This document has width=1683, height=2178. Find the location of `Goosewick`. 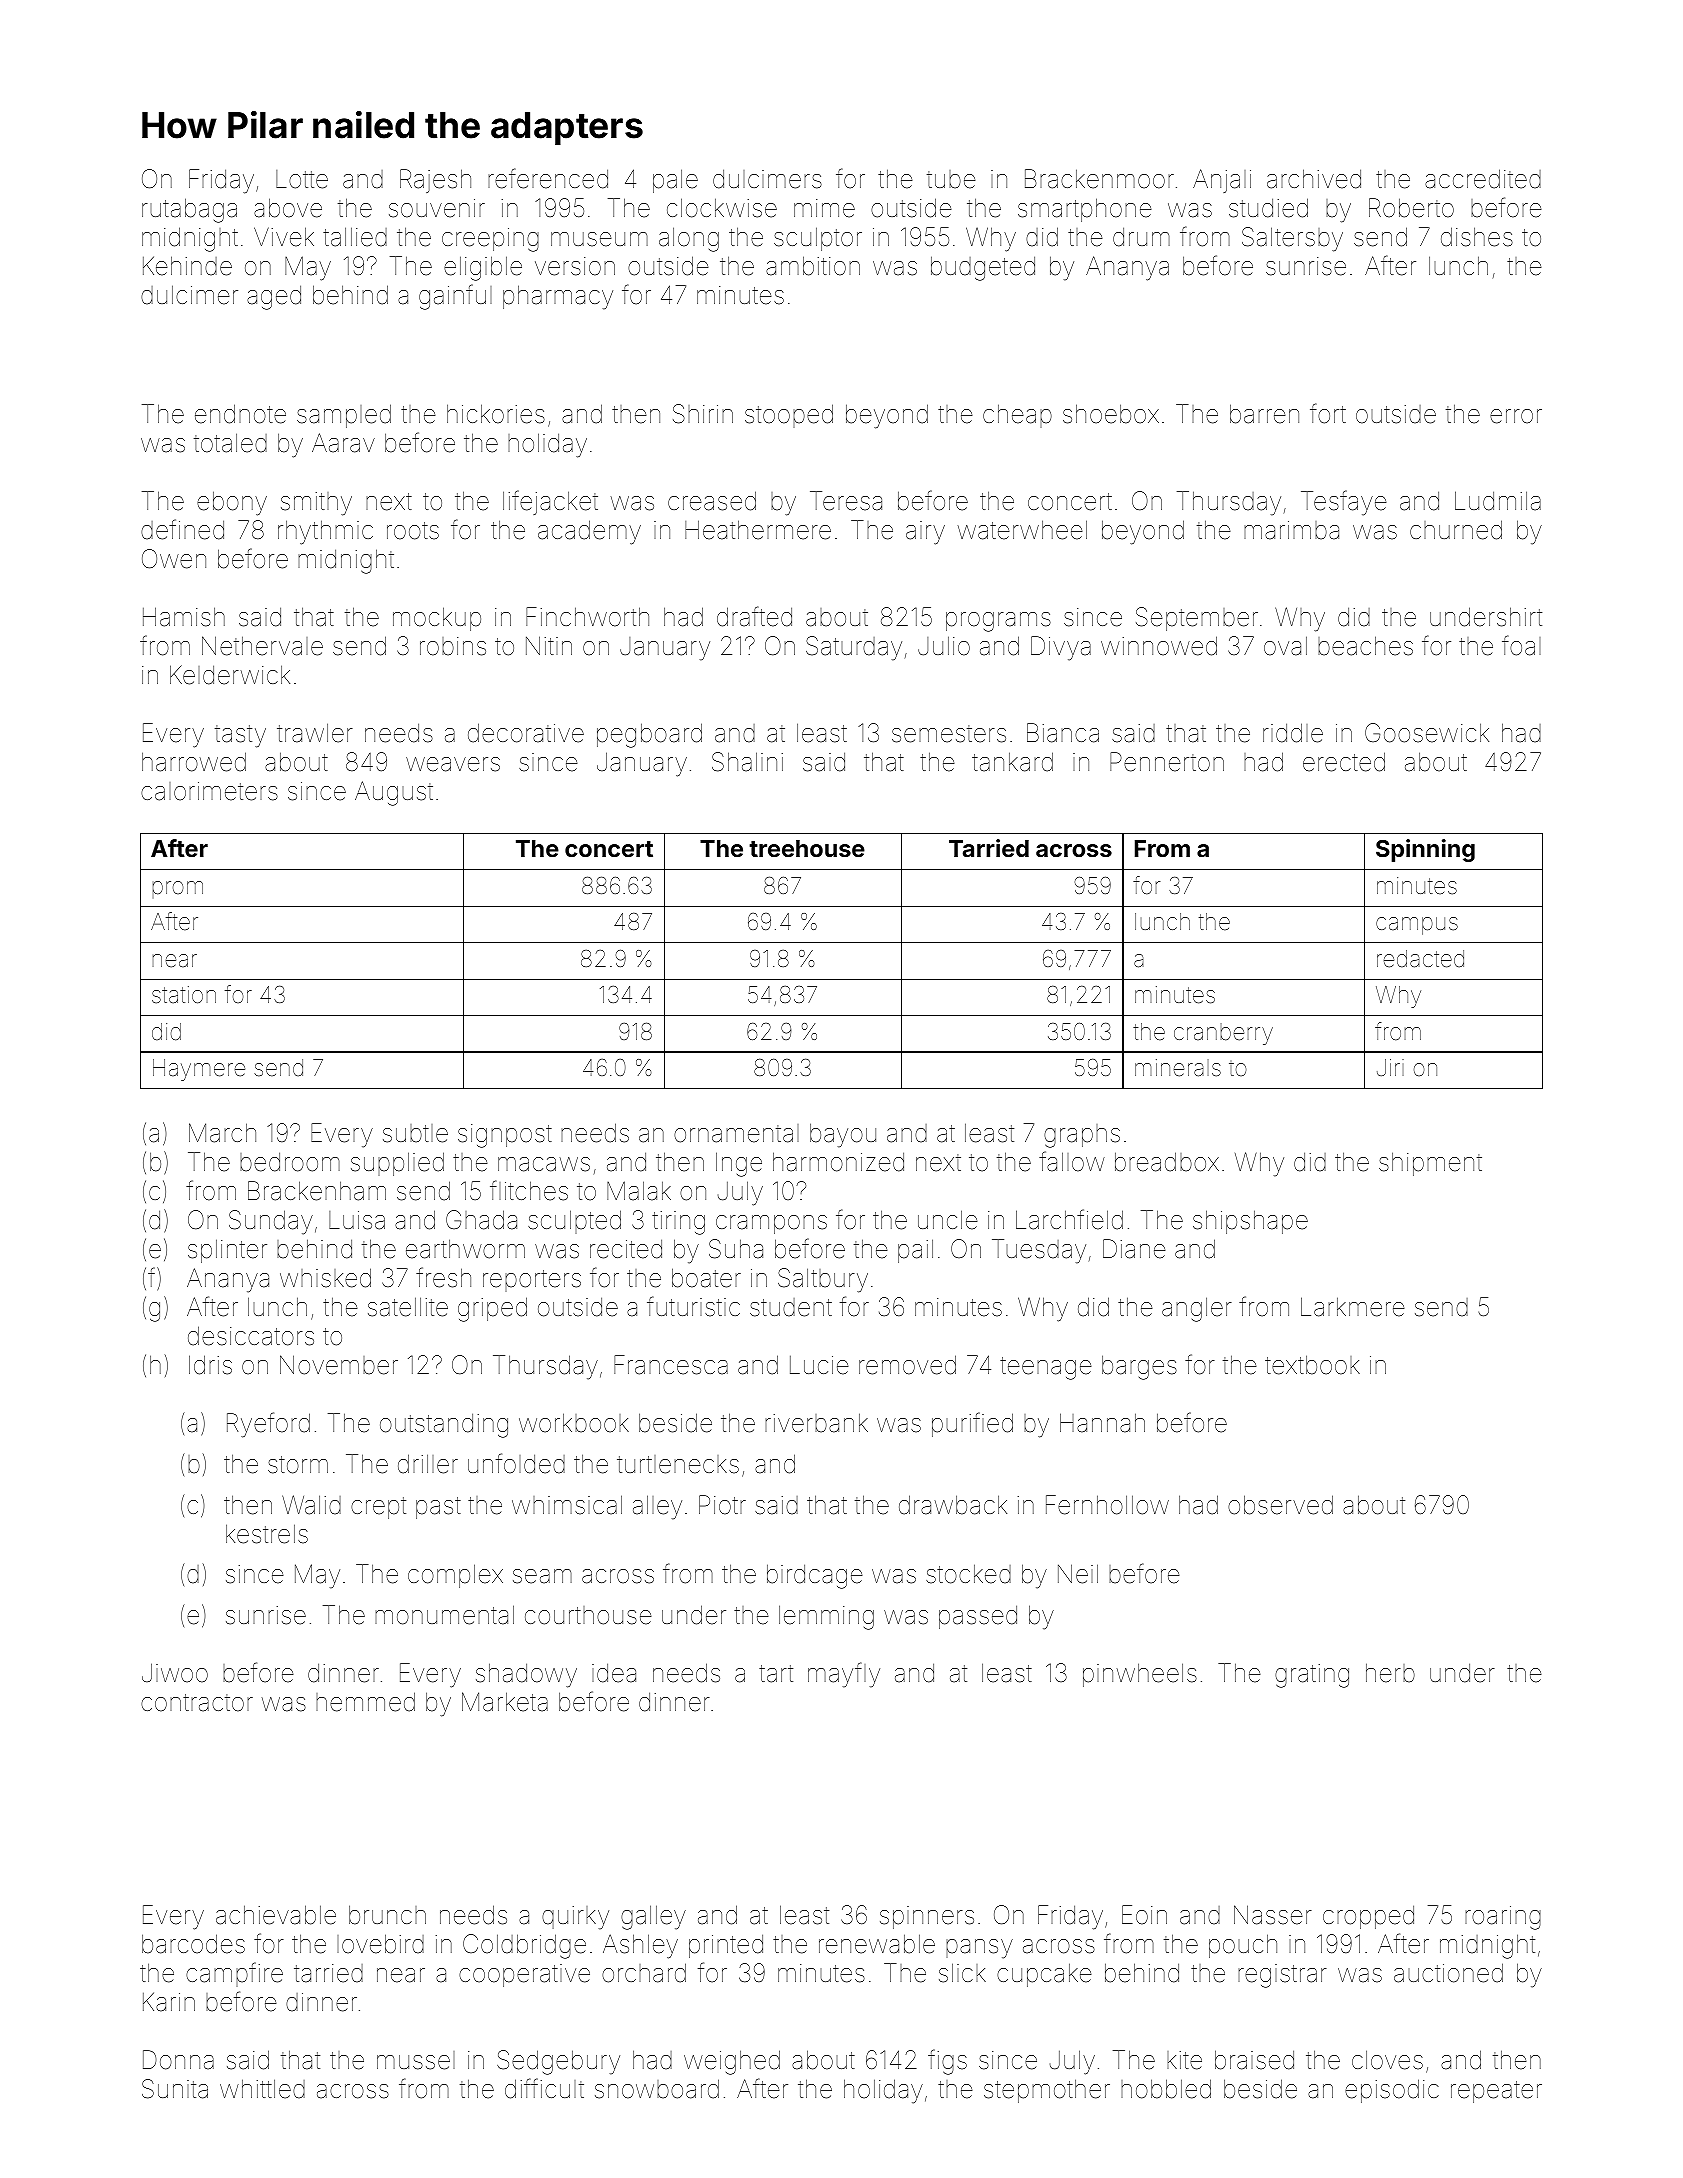

Goosewick is located at coordinates (1427, 733).
